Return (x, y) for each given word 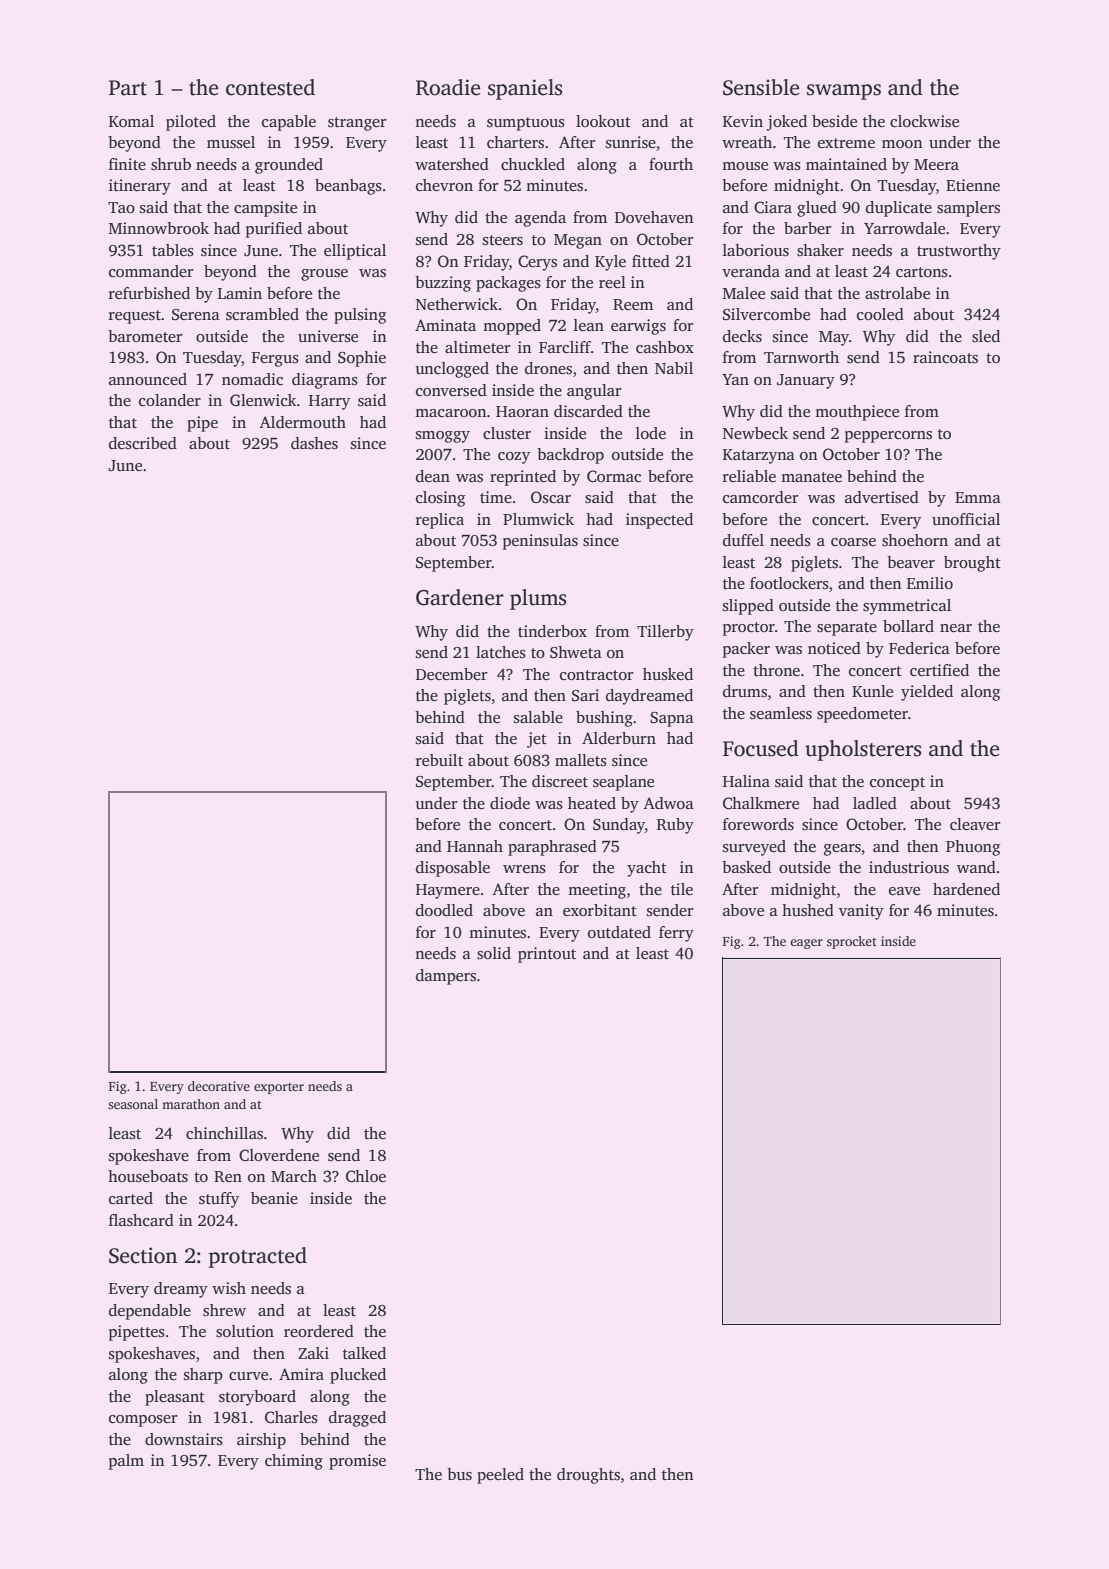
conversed (451, 390)
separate (847, 629)
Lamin (240, 293)
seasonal (133, 1104)
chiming (294, 1462)
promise (357, 1462)
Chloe (366, 1176)
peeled (500, 1476)
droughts (588, 1476)
